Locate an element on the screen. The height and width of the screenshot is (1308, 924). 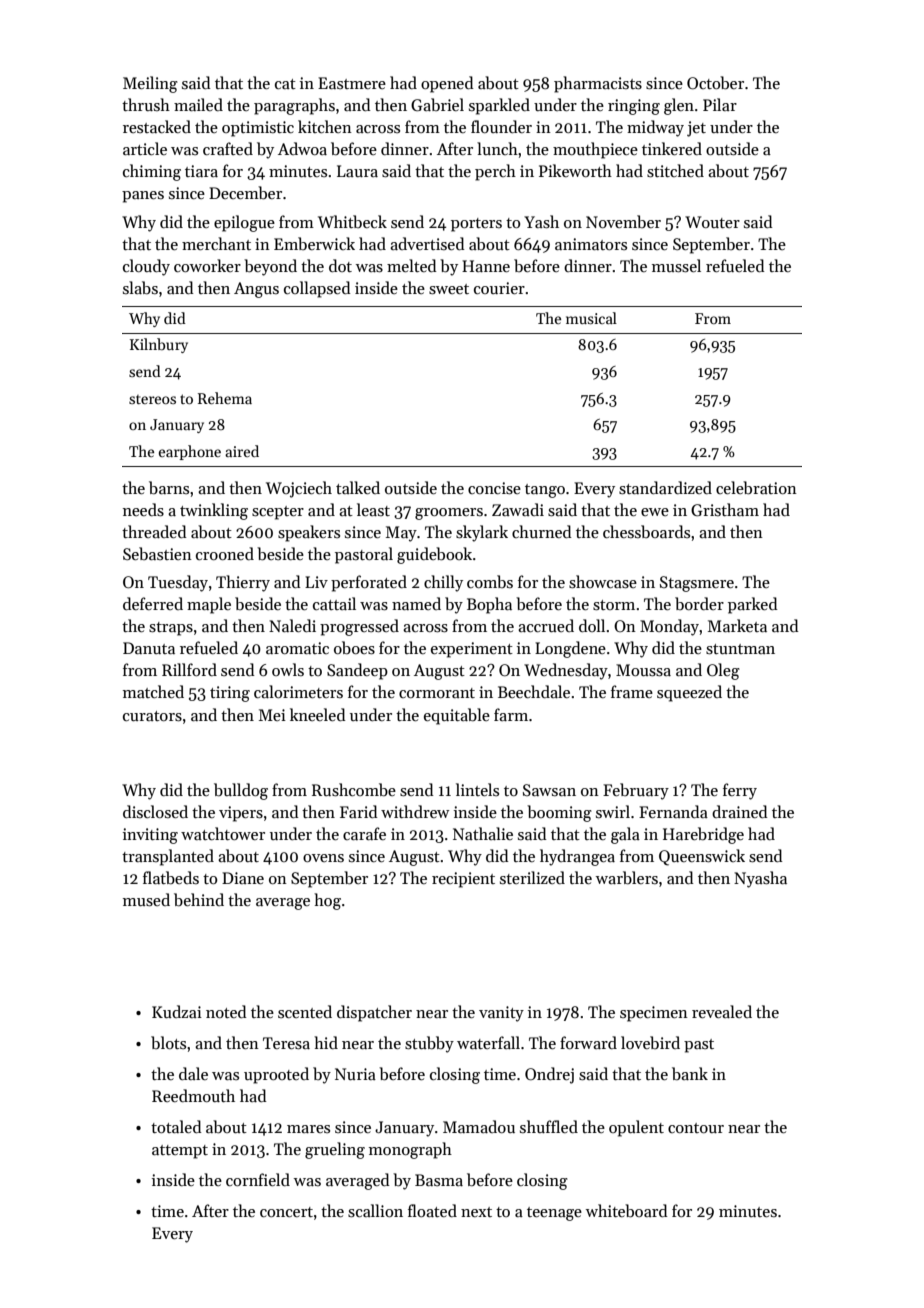
teenage is located at coordinates (554, 1214).
